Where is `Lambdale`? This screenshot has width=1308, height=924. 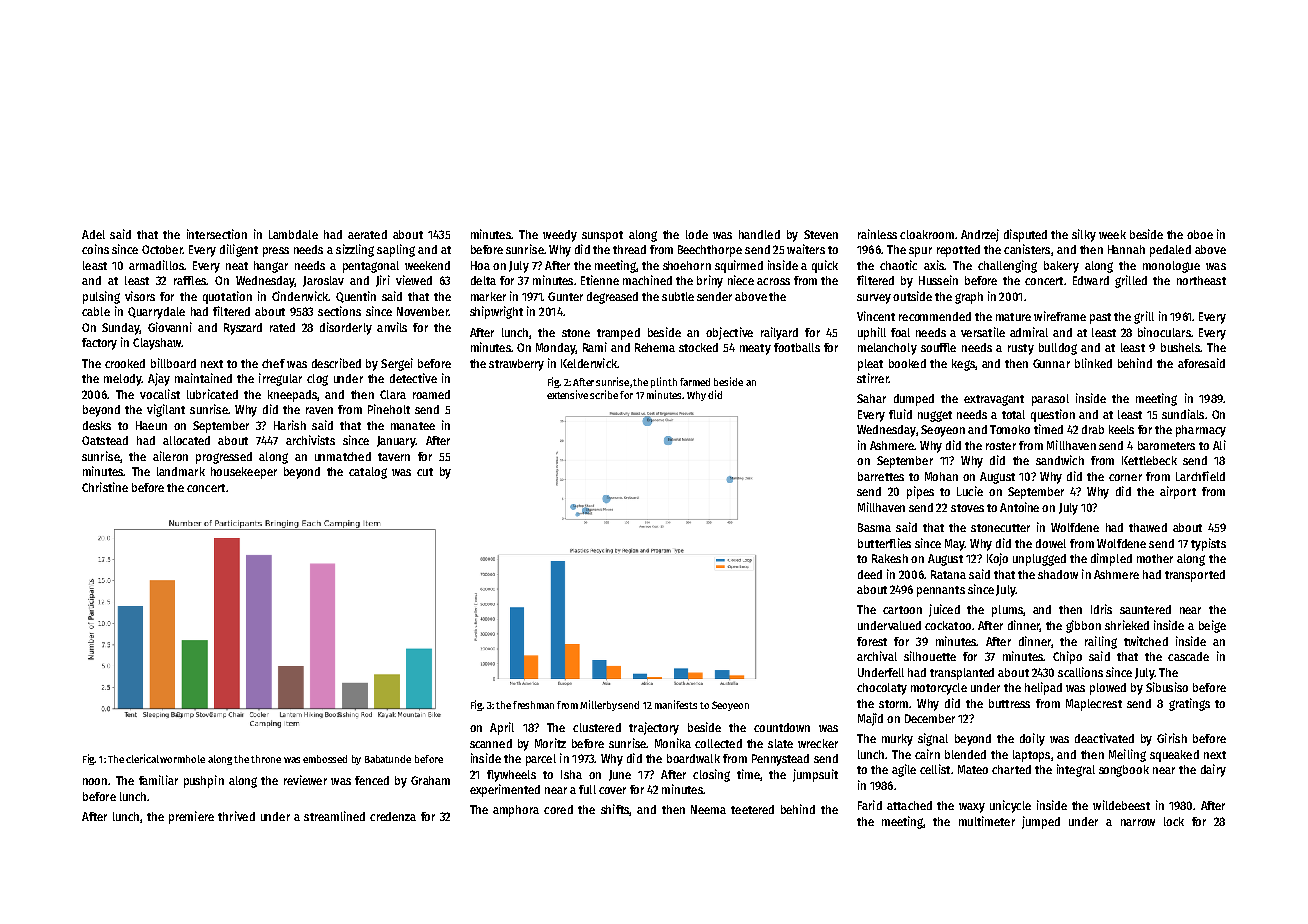 Lambdale is located at coordinates (293, 234).
